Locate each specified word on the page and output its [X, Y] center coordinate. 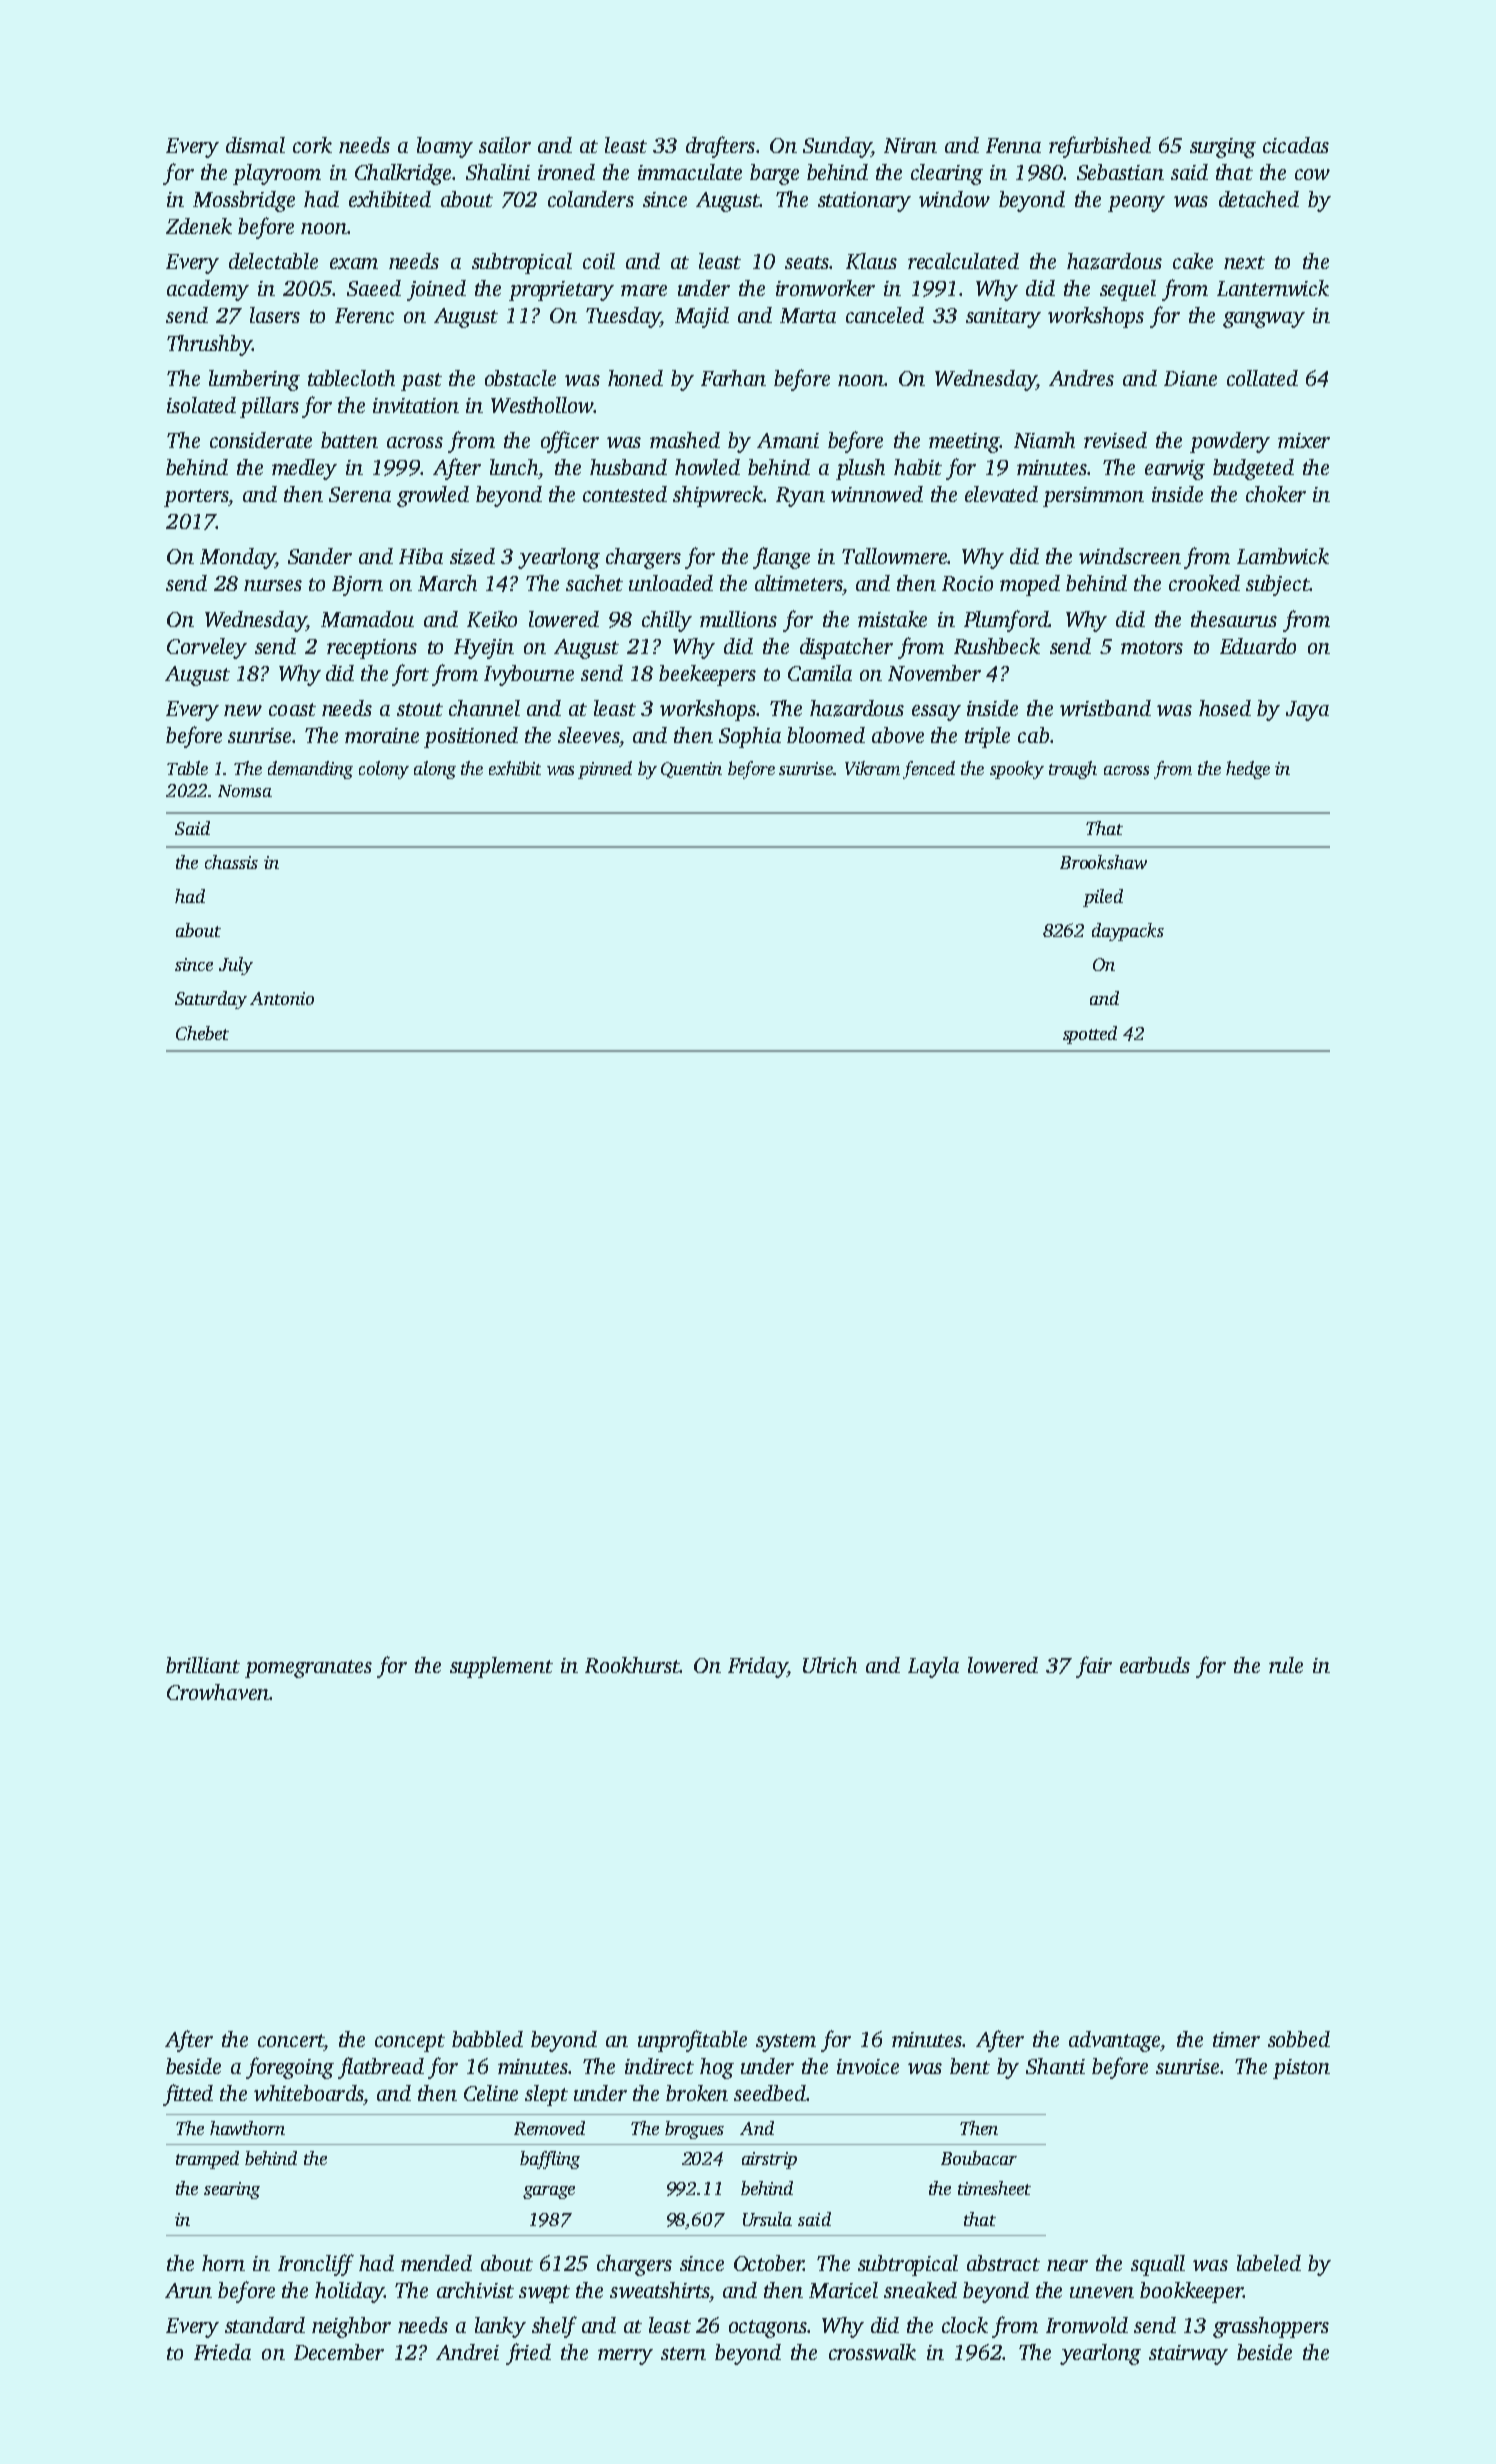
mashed [685, 440]
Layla [933, 1667]
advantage [1114, 2041]
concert [290, 2040]
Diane [1190, 378]
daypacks [1128, 932]
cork [312, 145]
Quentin [691, 770]
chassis [231, 862]
